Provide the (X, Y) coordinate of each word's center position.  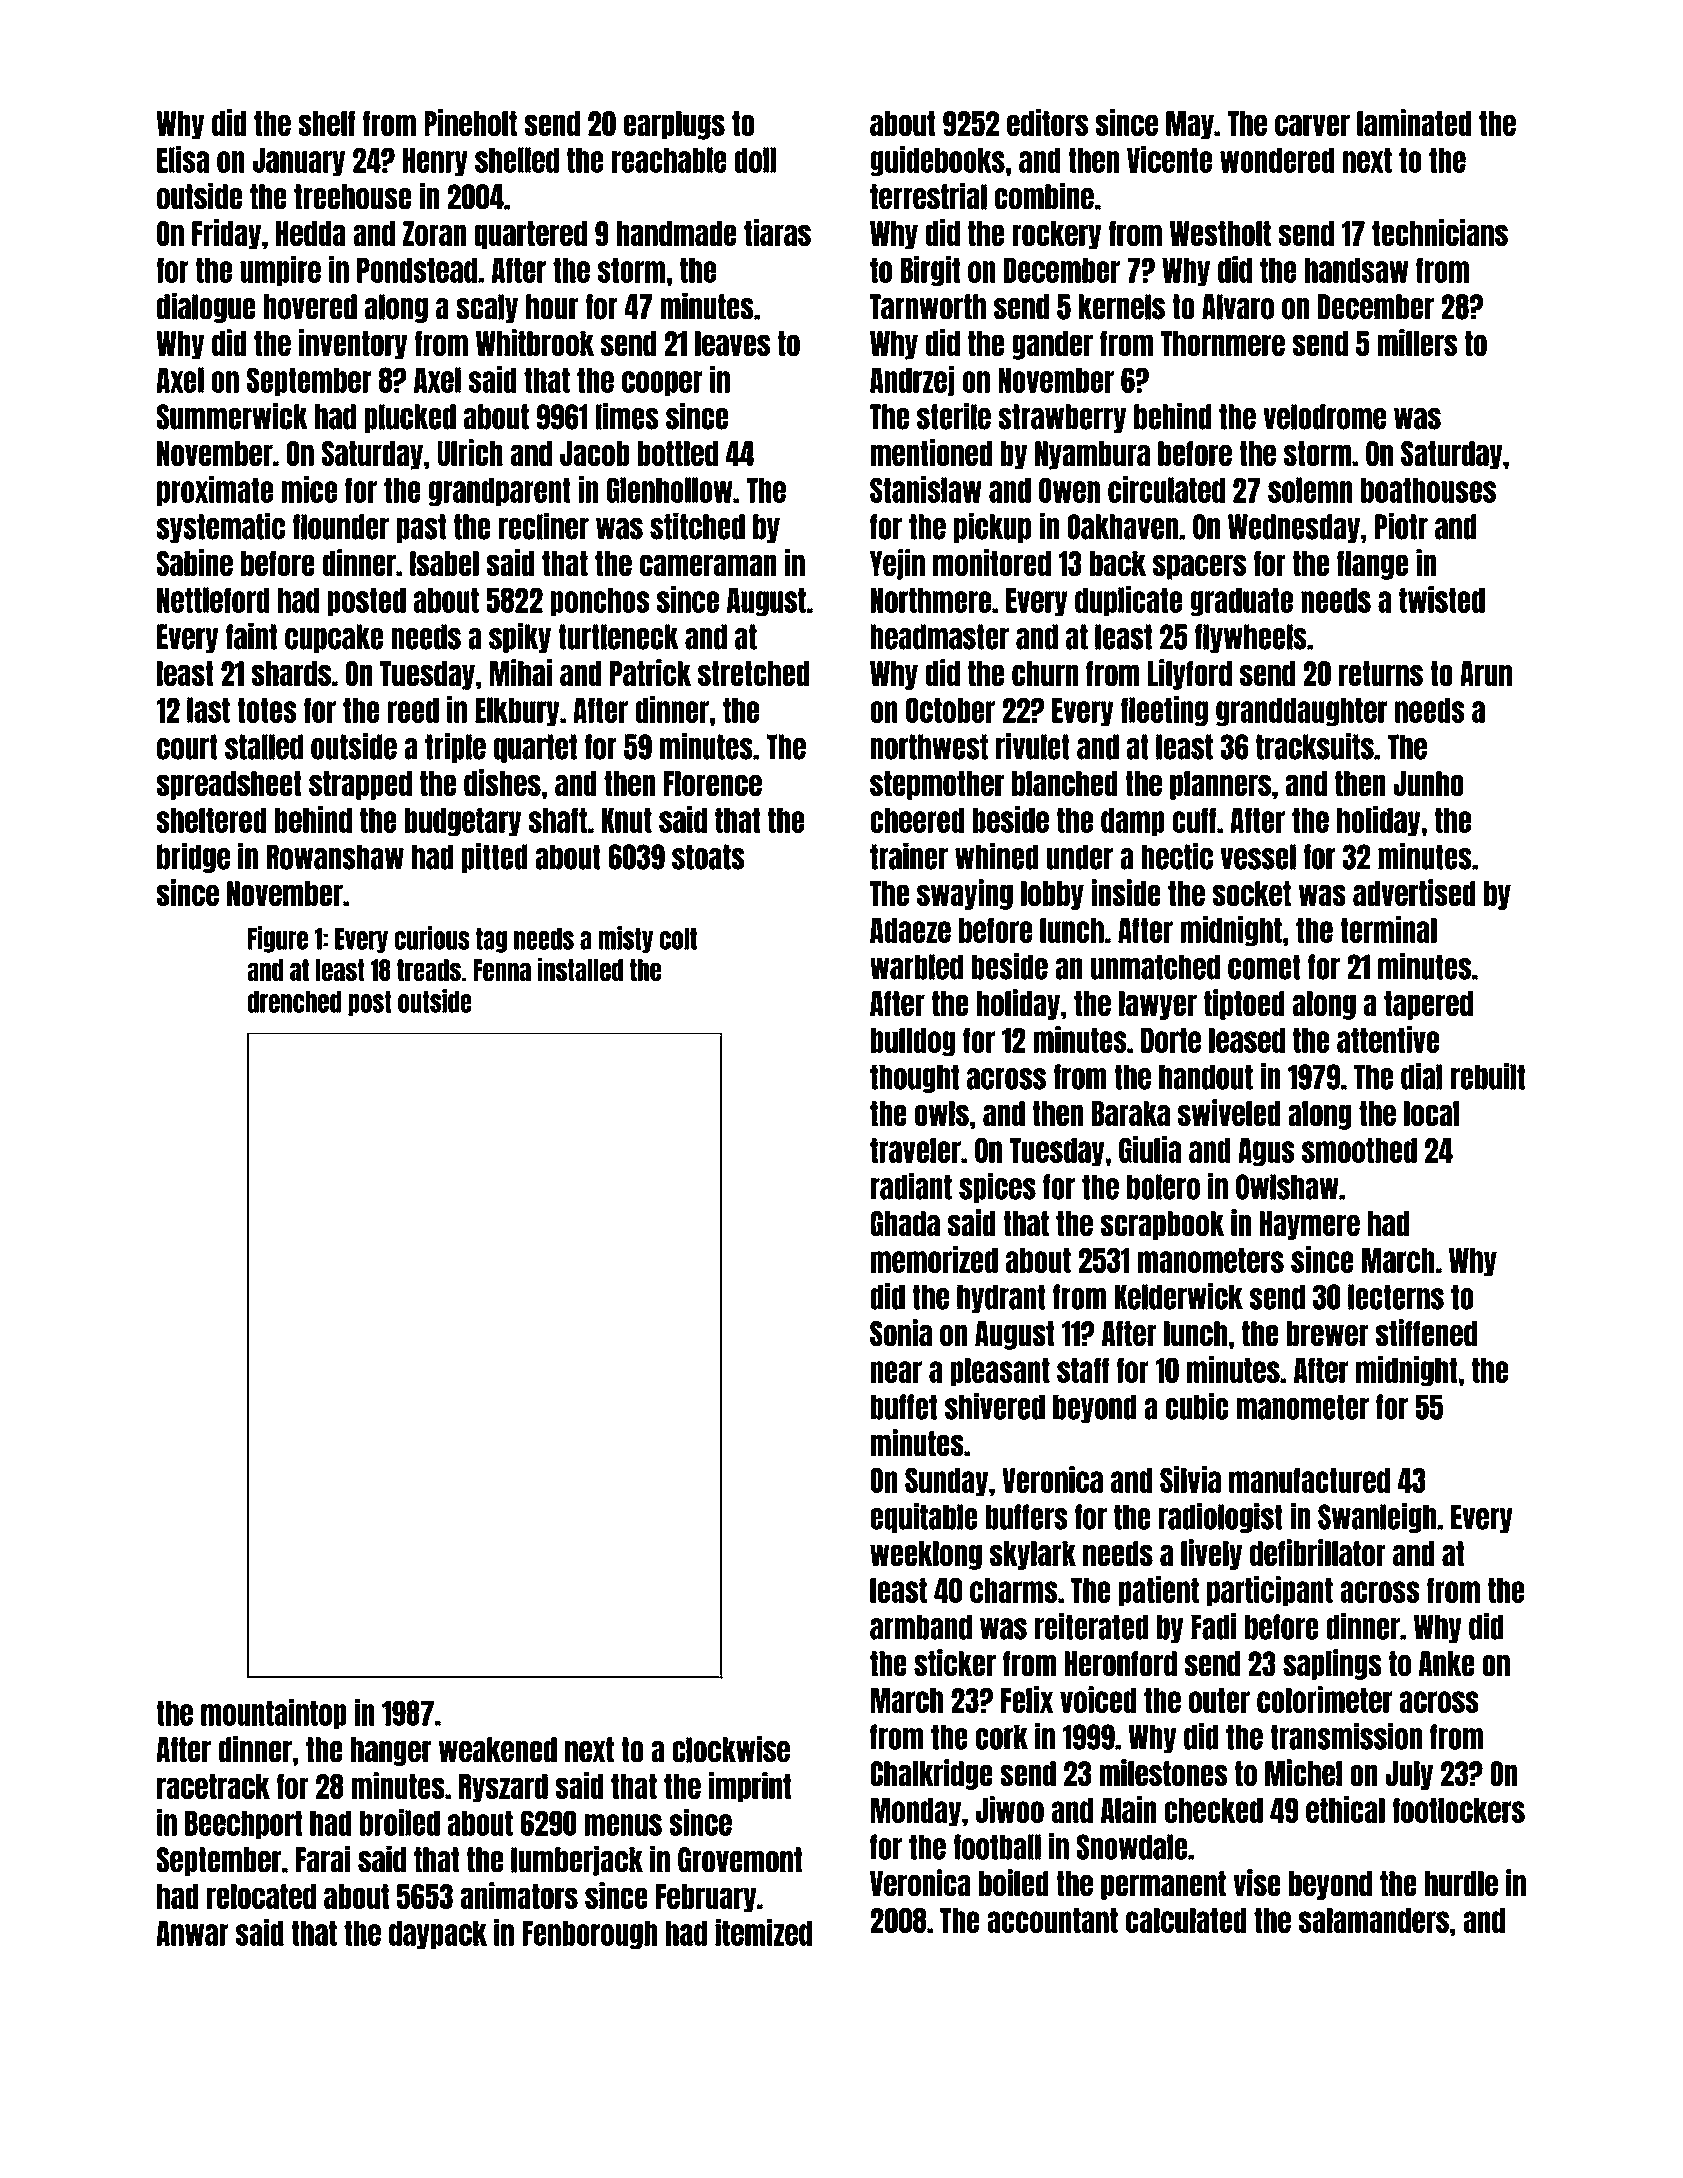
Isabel (444, 563)
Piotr (1401, 526)
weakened (498, 1750)
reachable (669, 160)
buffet (903, 1407)
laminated (1414, 122)
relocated (261, 1896)
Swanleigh (1377, 1517)
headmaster (939, 637)
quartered (530, 235)
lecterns (1396, 1297)
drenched (294, 1001)
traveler (915, 1150)
